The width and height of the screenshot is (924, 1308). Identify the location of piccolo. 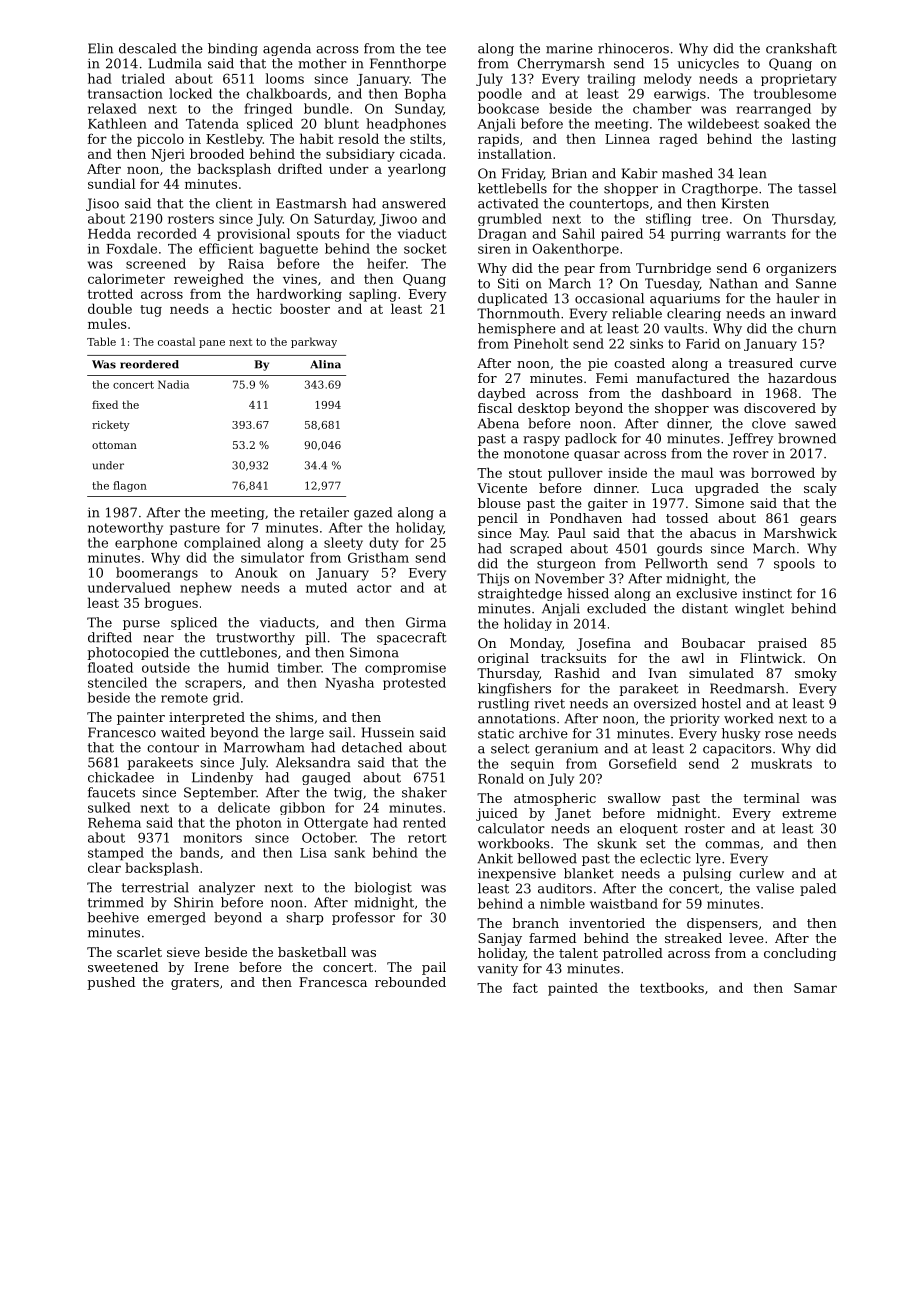
(160, 140).
